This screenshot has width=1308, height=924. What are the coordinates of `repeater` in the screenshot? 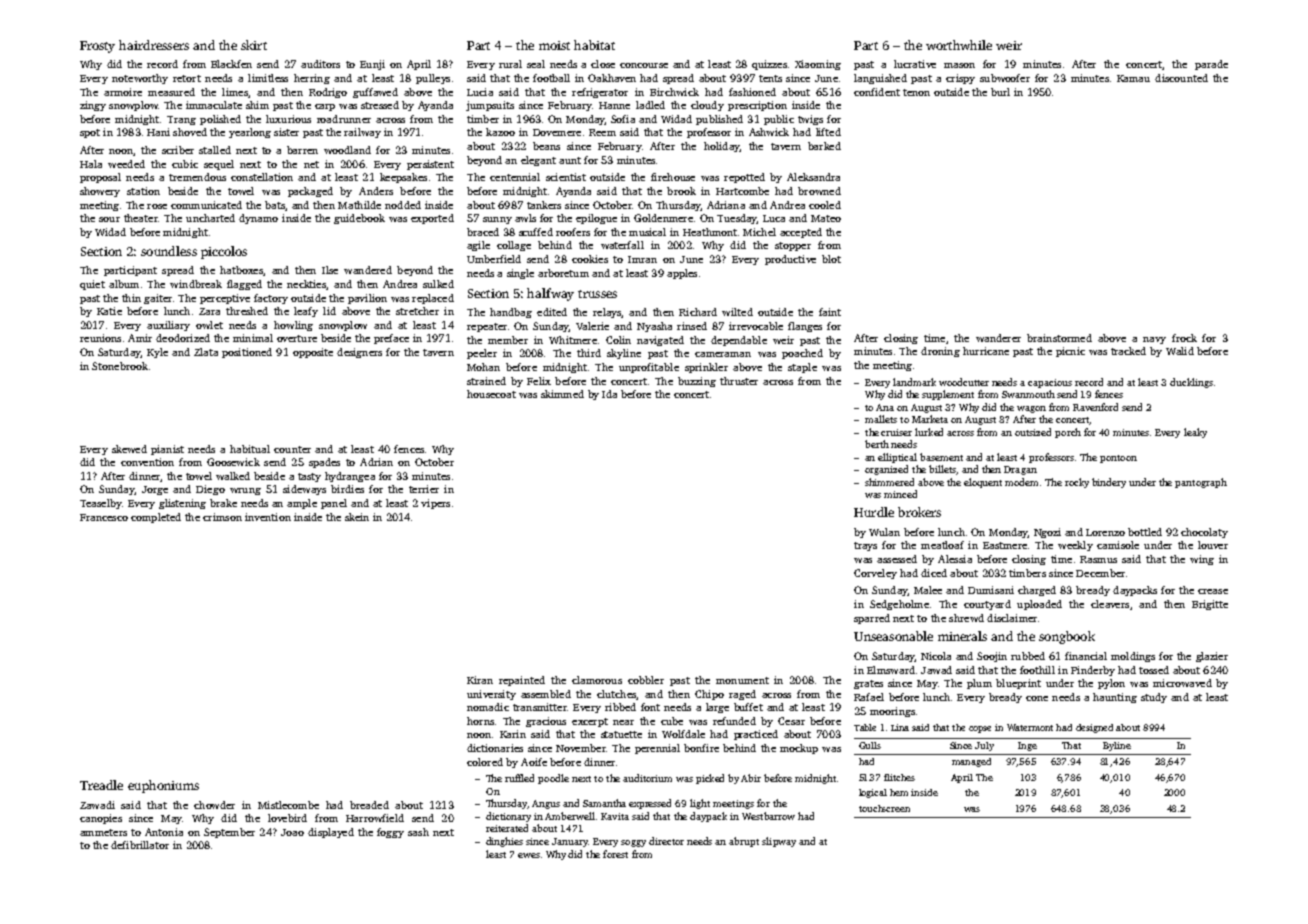 It's located at (487, 327).
